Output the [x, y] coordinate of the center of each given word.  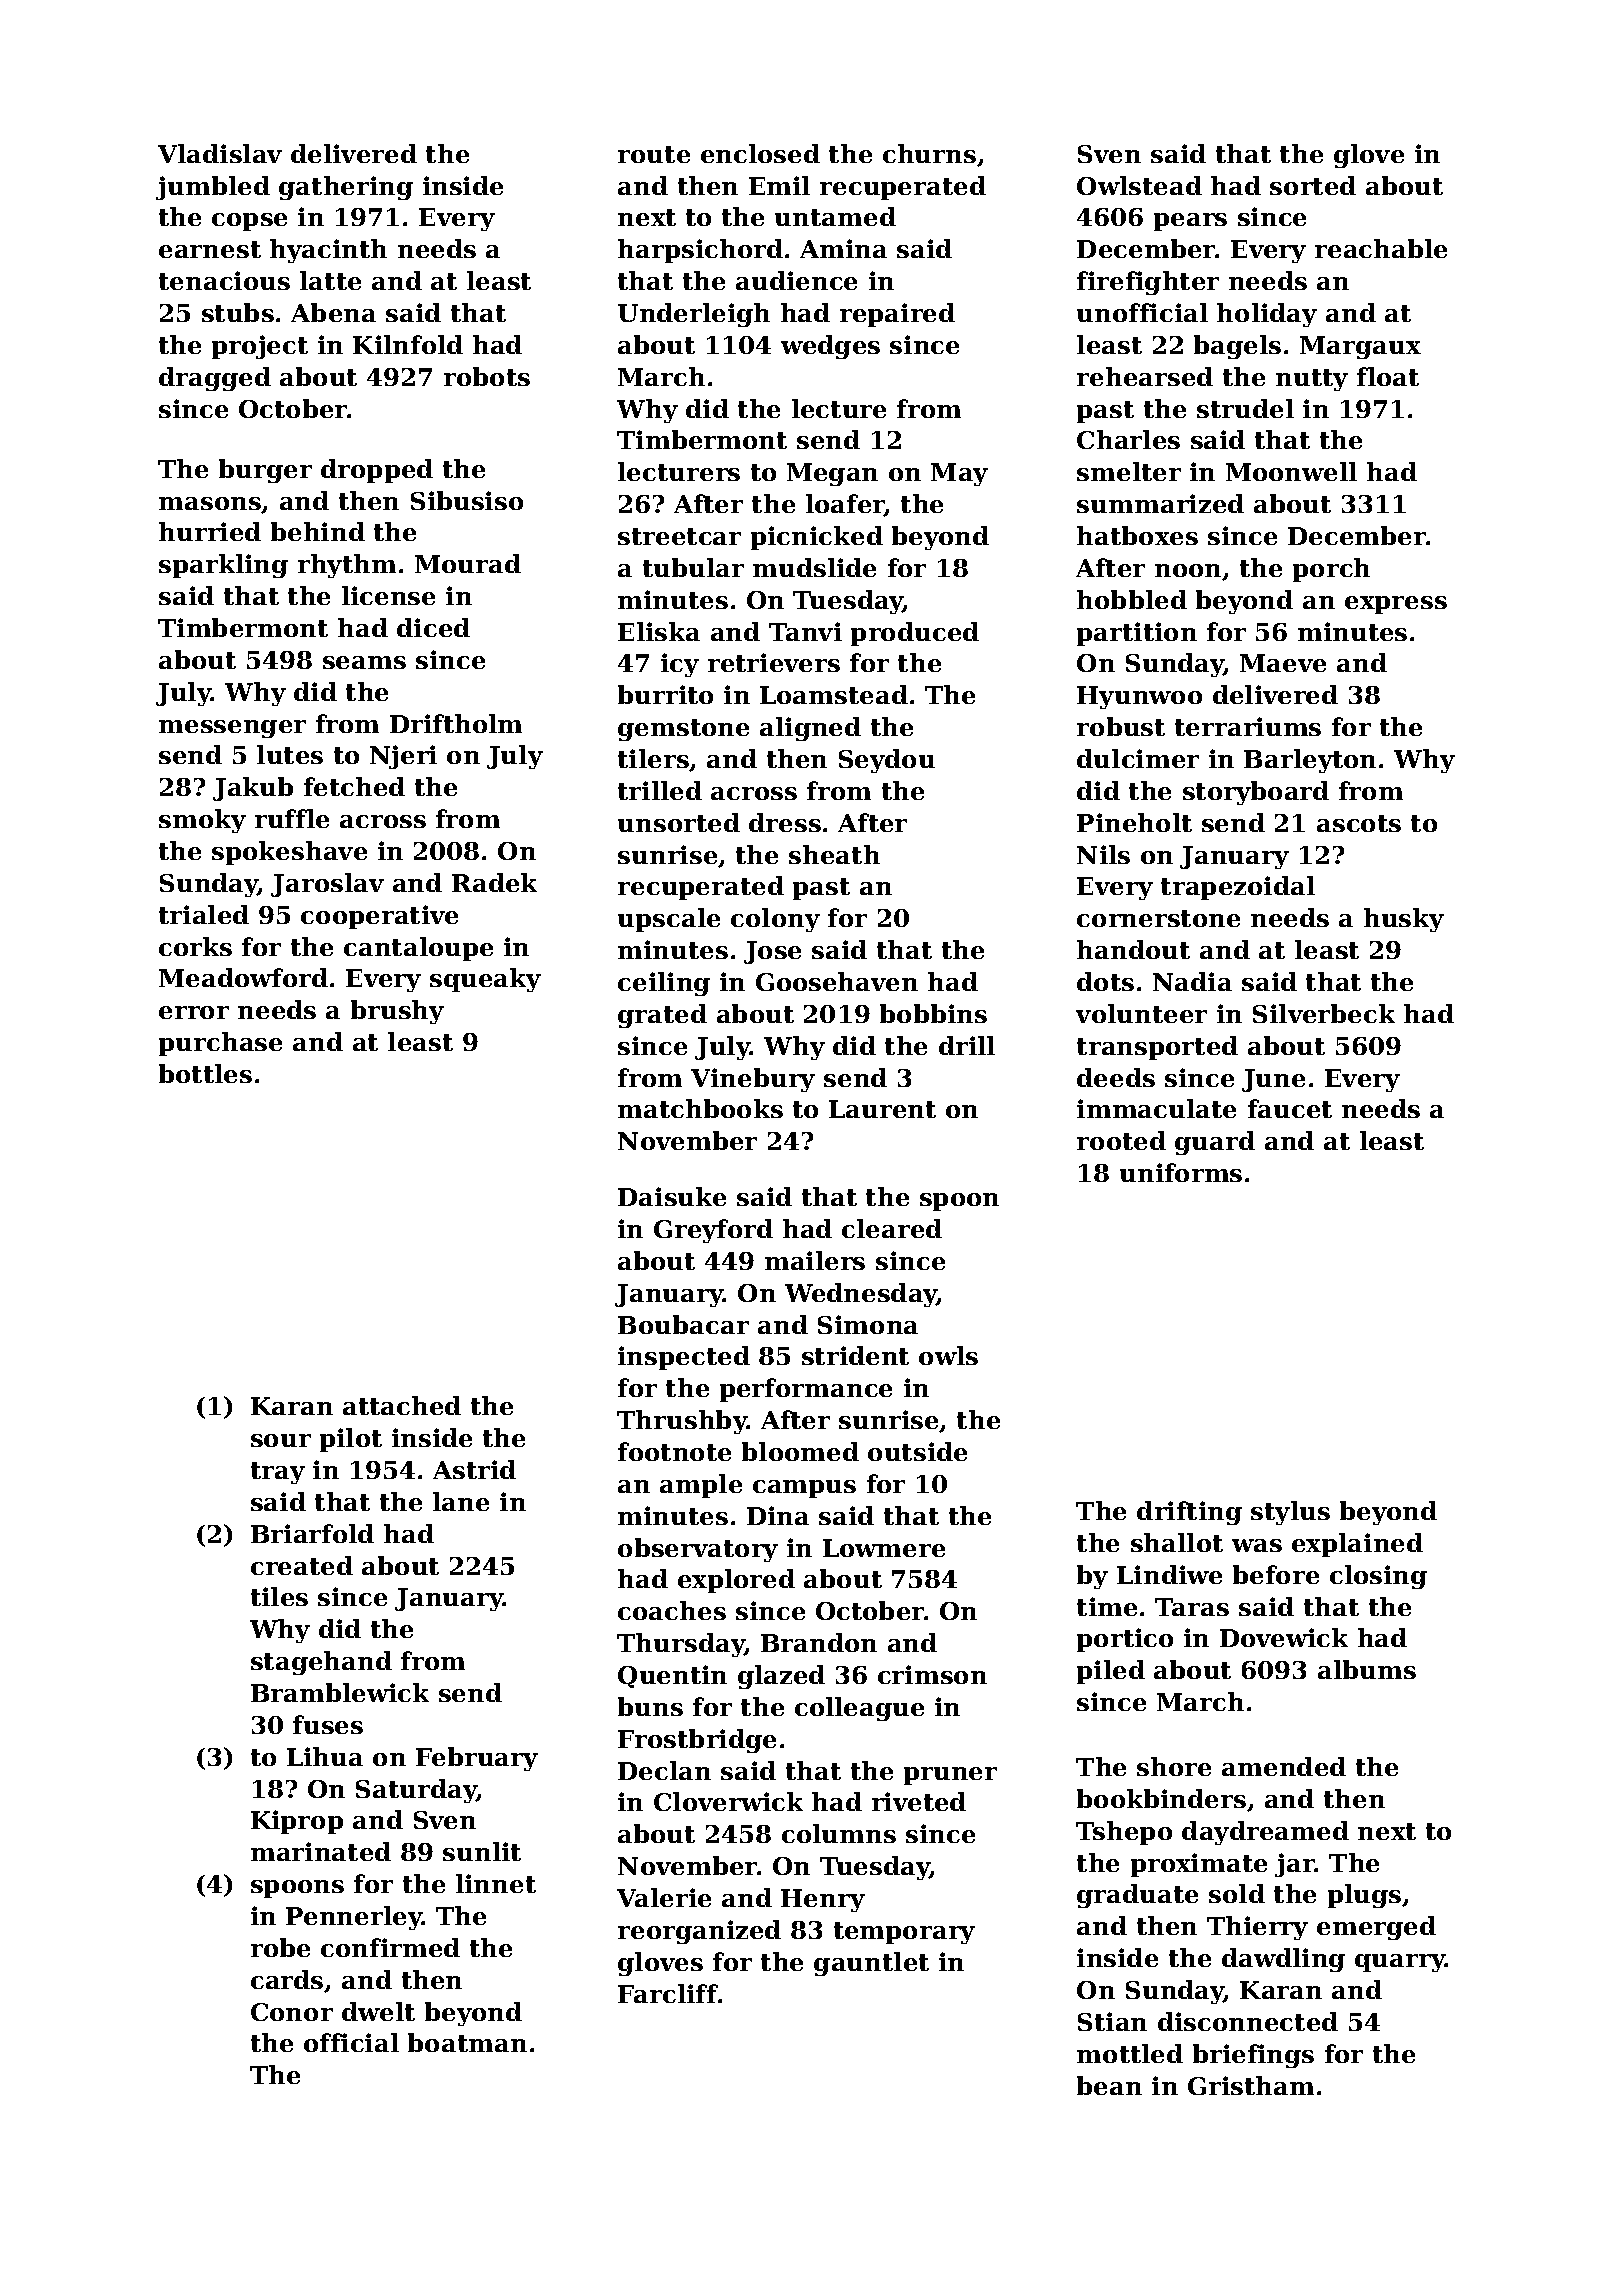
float [1388, 376]
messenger [232, 729]
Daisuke [672, 1196]
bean [1109, 2085]
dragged [215, 379]
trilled [660, 790]
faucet [1290, 1108]
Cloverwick [728, 1801]
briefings [1253, 2056]
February [477, 1759]
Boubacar [683, 1324]
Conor [292, 2012]
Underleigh [694, 315]
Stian [1112, 2021]
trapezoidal [1238, 888]
